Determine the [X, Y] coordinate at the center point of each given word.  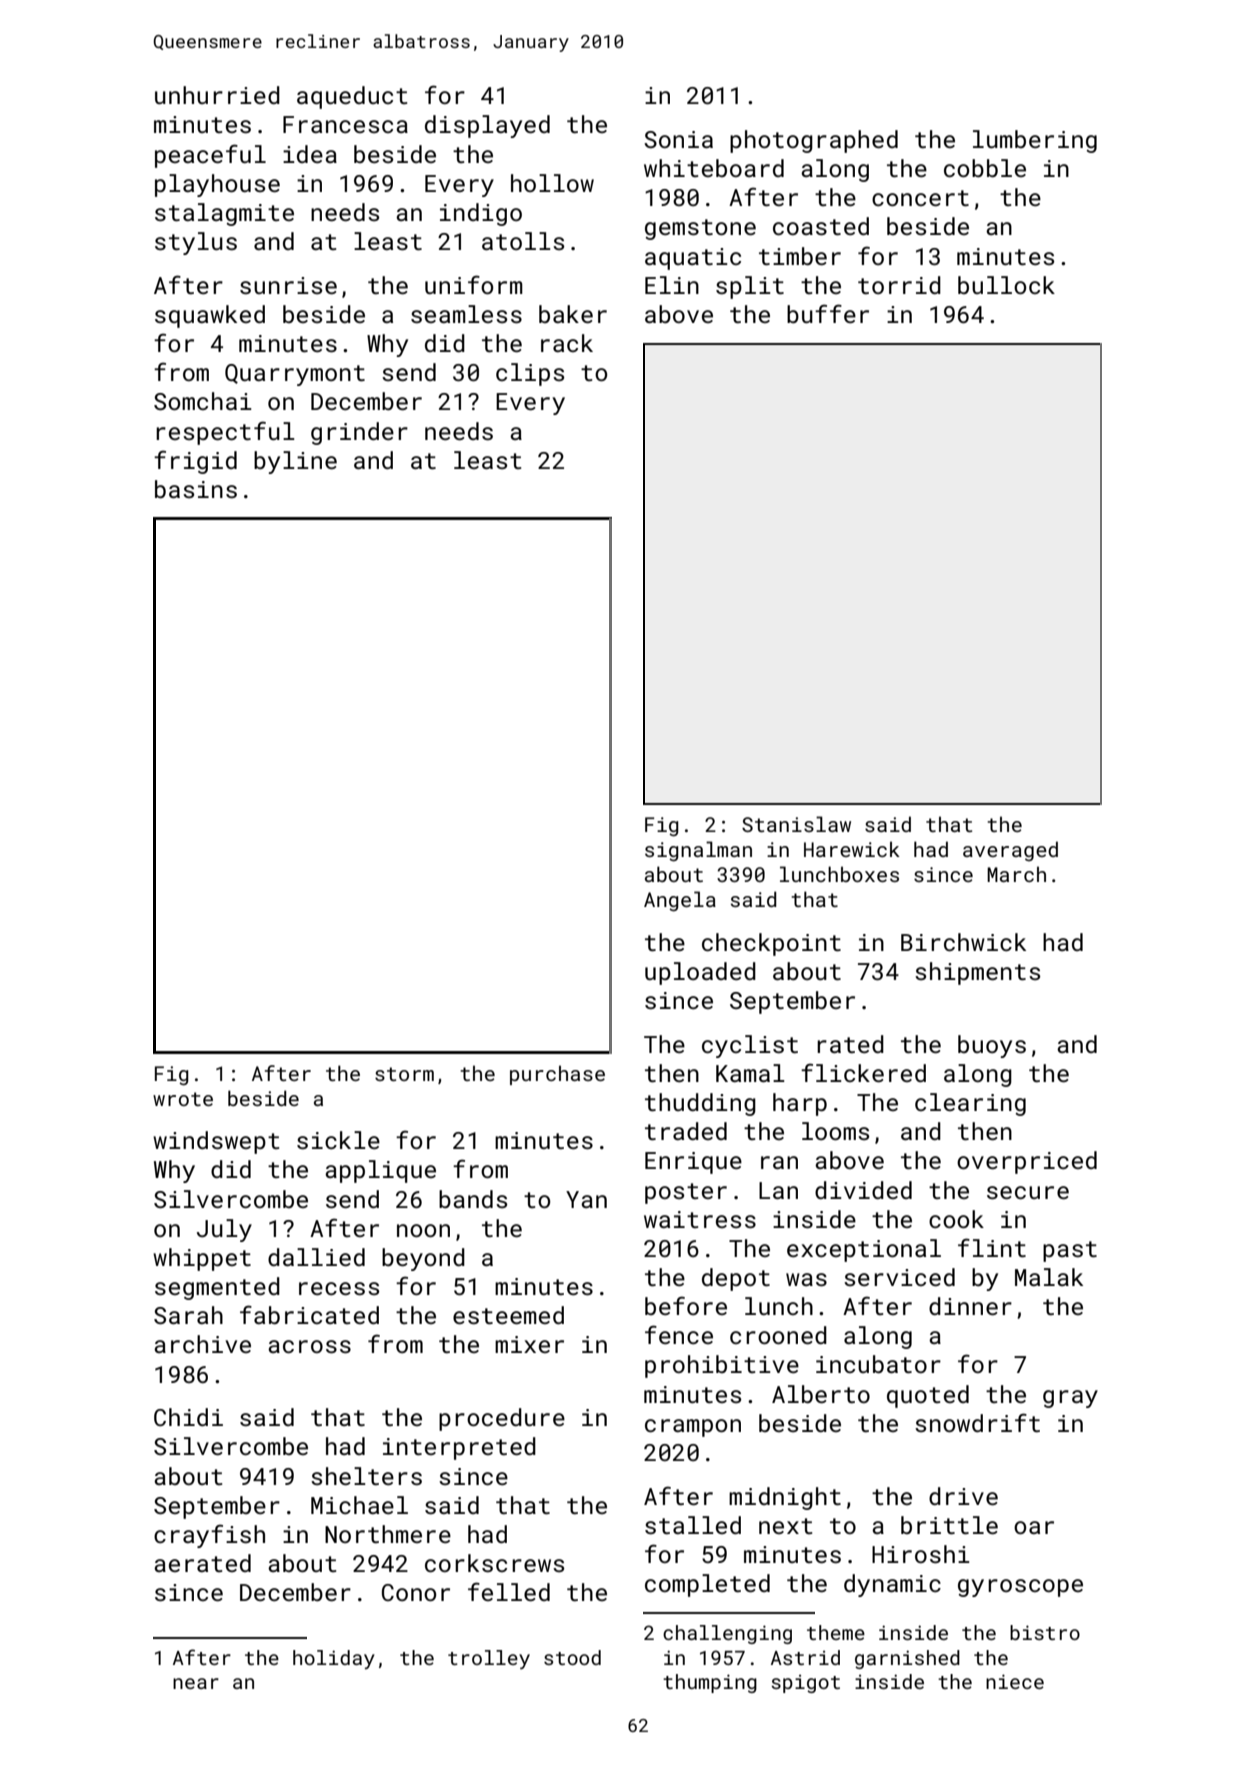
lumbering [1035, 141]
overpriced [1027, 1162]
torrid [899, 285]
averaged [1010, 851]
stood [572, 1657]
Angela [680, 901]
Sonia [678, 139]
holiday [334, 1659]
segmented [217, 1288]
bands [473, 1199]
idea [310, 154]
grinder [359, 433]
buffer [828, 313]
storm [404, 1074]
